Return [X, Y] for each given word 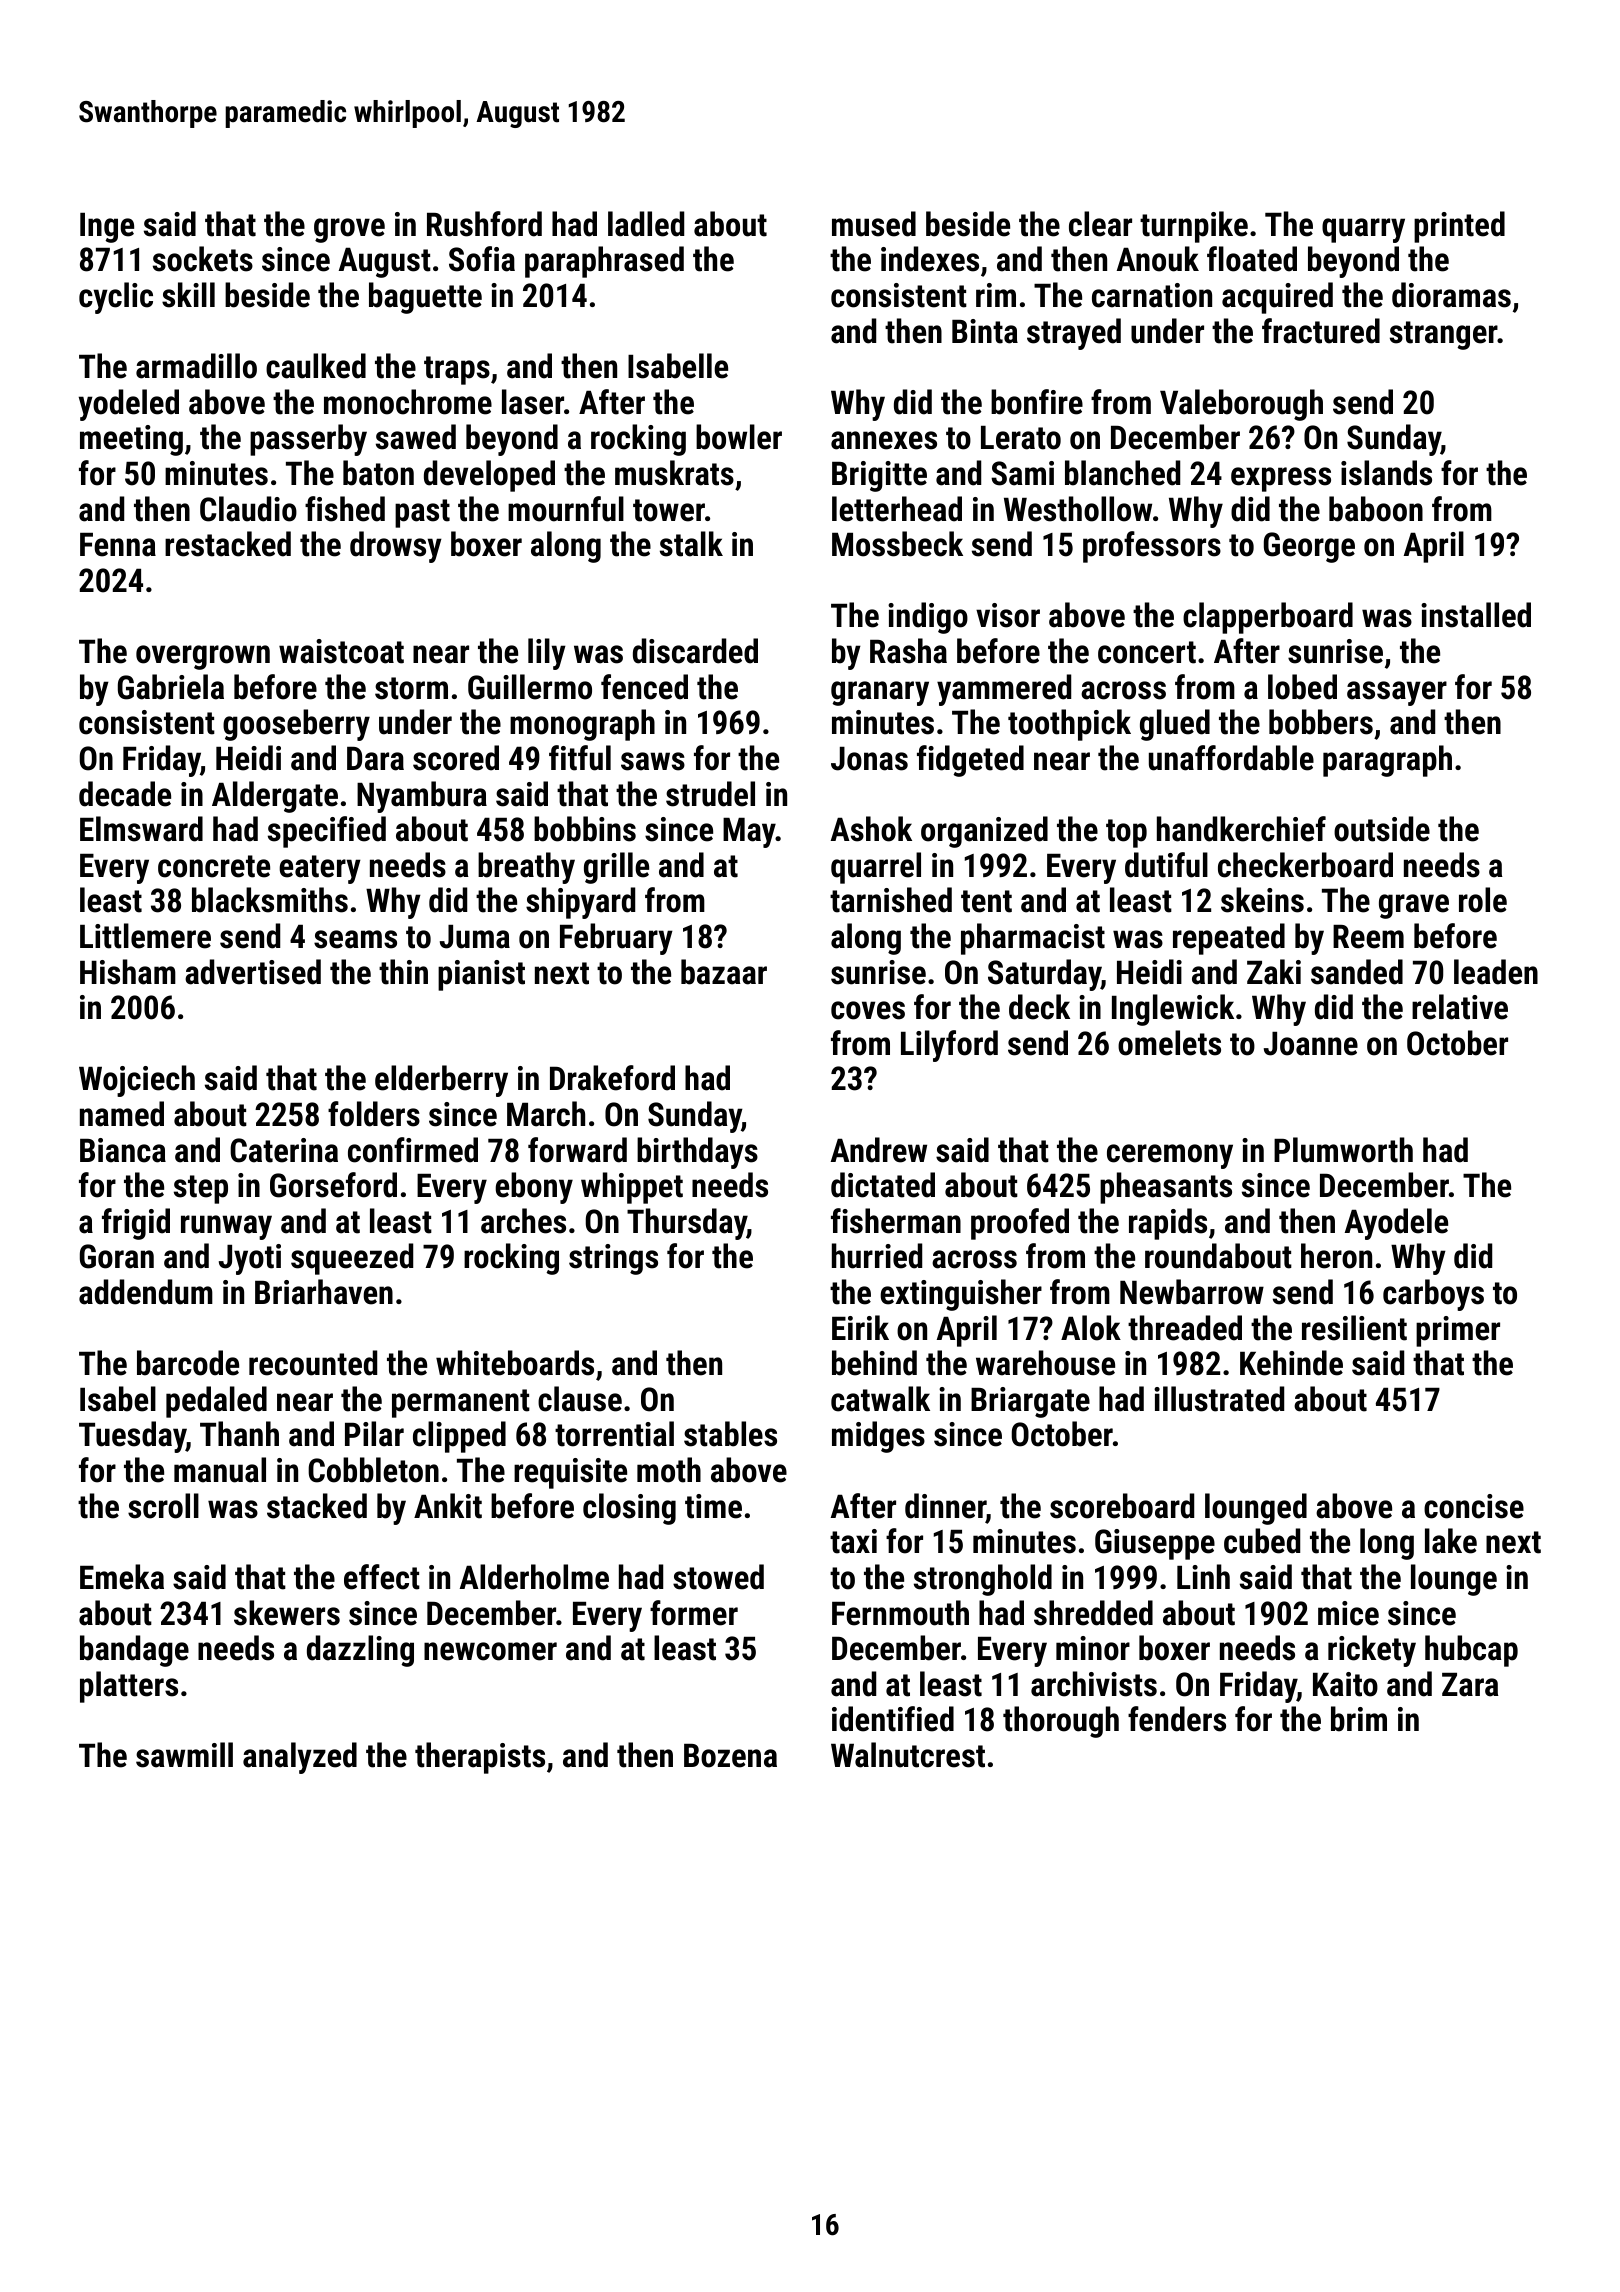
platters [129, 1687]
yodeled [129, 405]
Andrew [879, 1150]
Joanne [1311, 1044]
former [694, 1613]
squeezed [352, 1259]
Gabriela [171, 687]
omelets [1169, 1043]
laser [533, 402]
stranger [1444, 335]
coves [868, 1010]
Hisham [128, 972]
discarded [695, 651]
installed [1476, 615]
